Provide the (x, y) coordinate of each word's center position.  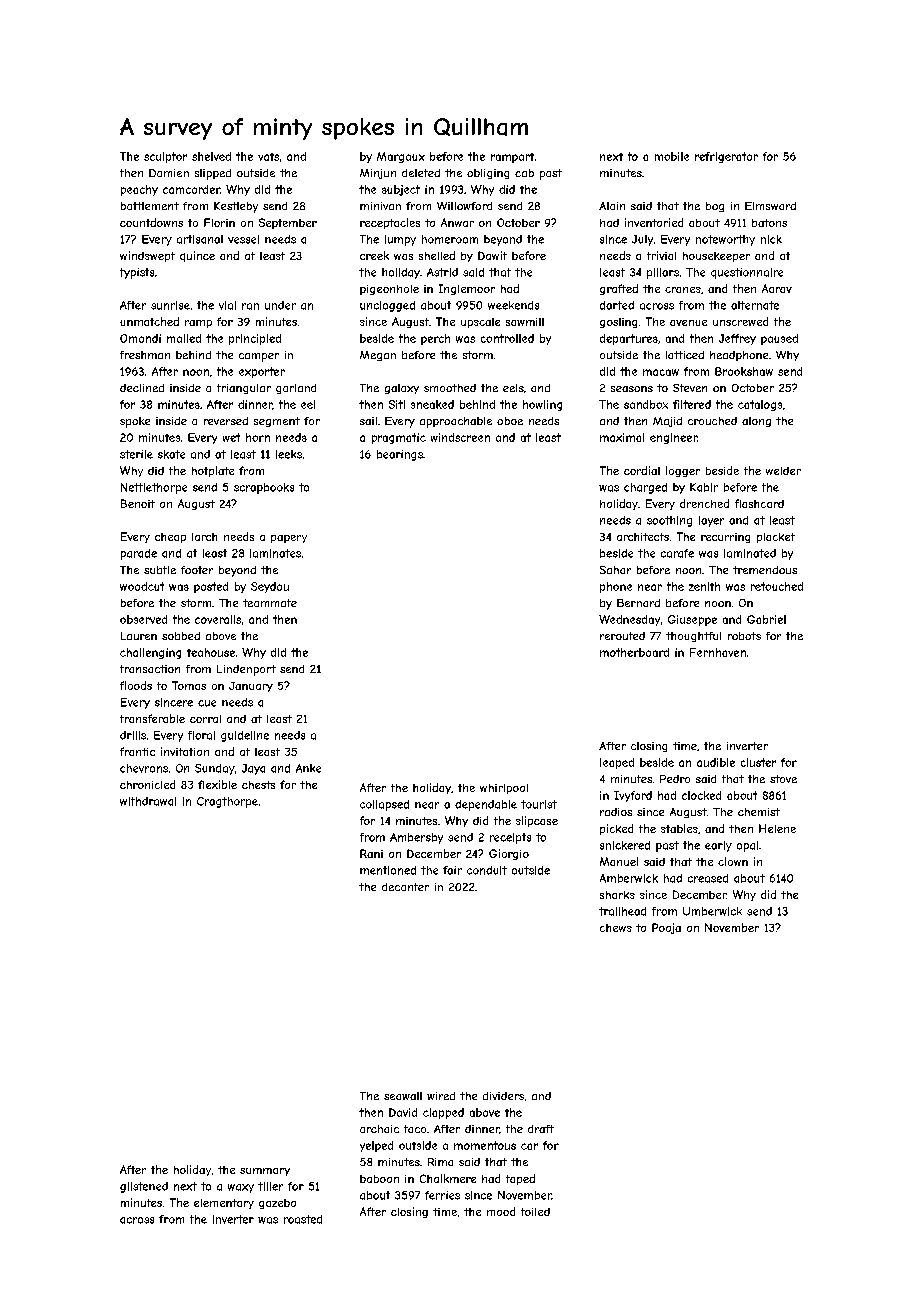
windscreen (460, 437)
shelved (211, 156)
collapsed (384, 805)
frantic (137, 751)
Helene (777, 828)
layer (711, 521)
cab (524, 173)
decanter (405, 887)
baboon (379, 1179)
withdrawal (148, 801)
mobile (672, 156)
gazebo (277, 1204)
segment (277, 422)
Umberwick (712, 911)
